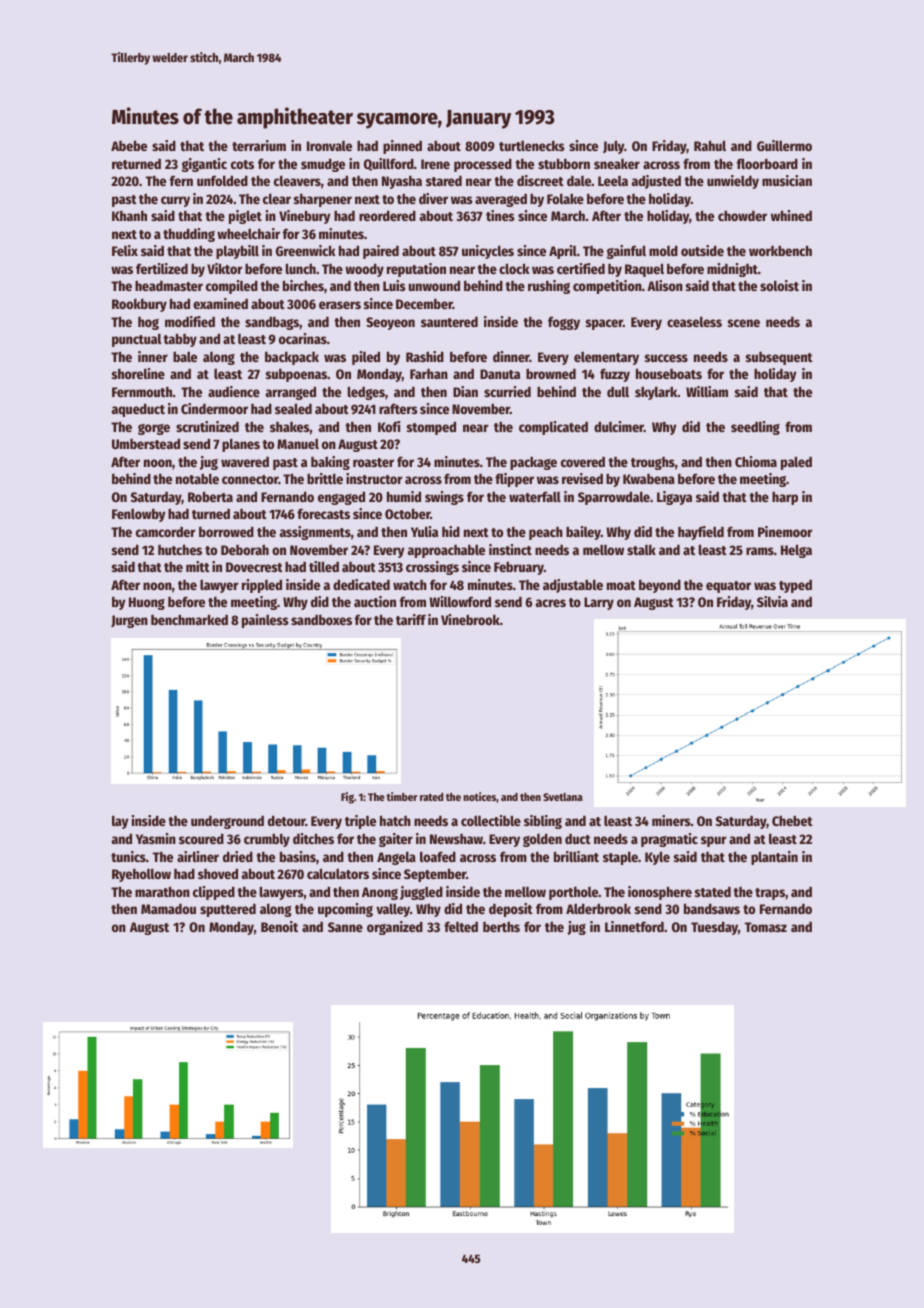 The image size is (924, 1308). What do you see at coordinates (653, 463) in the screenshot?
I see `troughs` at bounding box center [653, 463].
